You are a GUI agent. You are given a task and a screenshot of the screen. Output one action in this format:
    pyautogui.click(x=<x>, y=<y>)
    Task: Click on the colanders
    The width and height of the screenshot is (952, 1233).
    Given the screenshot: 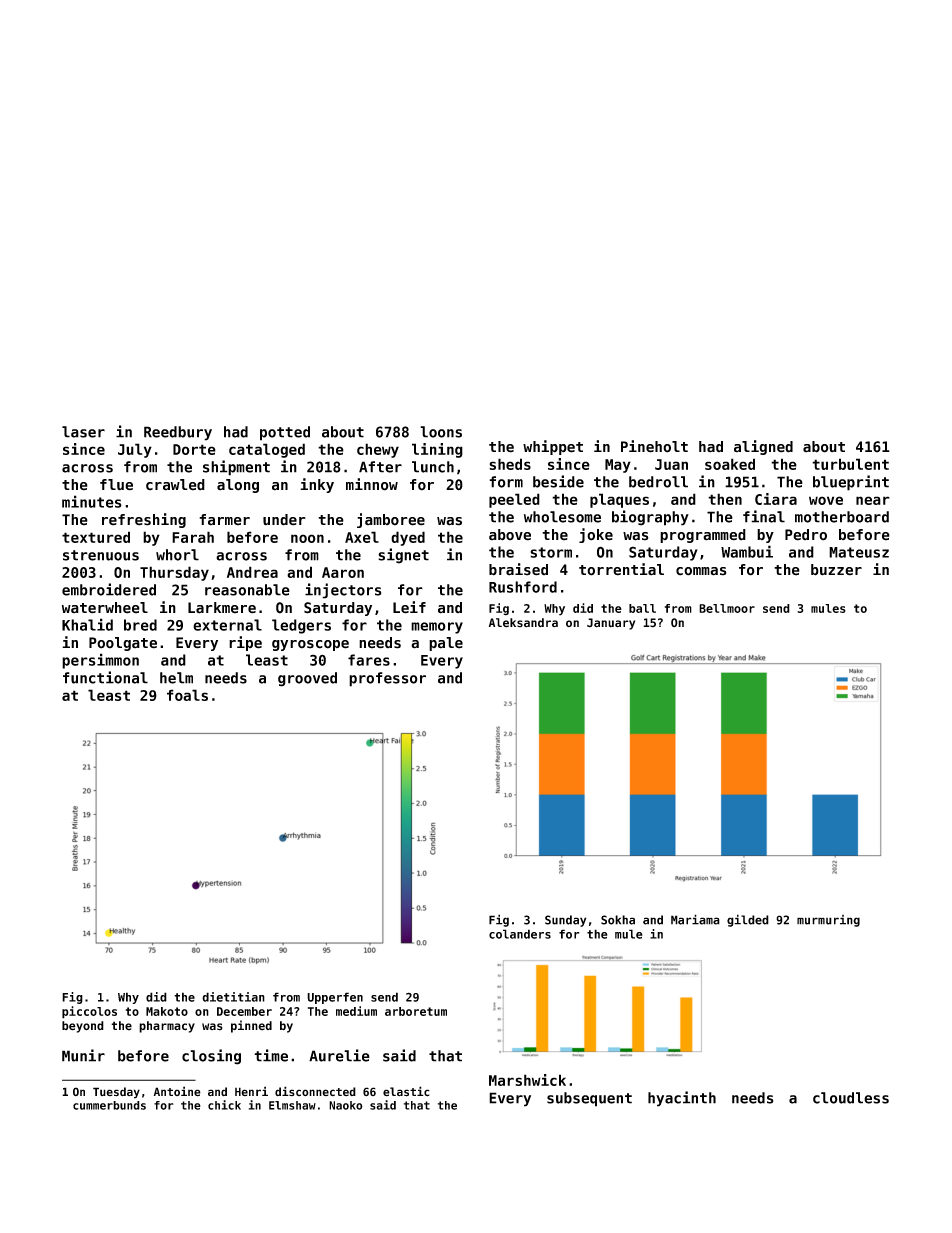 What is the action you would take?
    pyautogui.click(x=520, y=934)
